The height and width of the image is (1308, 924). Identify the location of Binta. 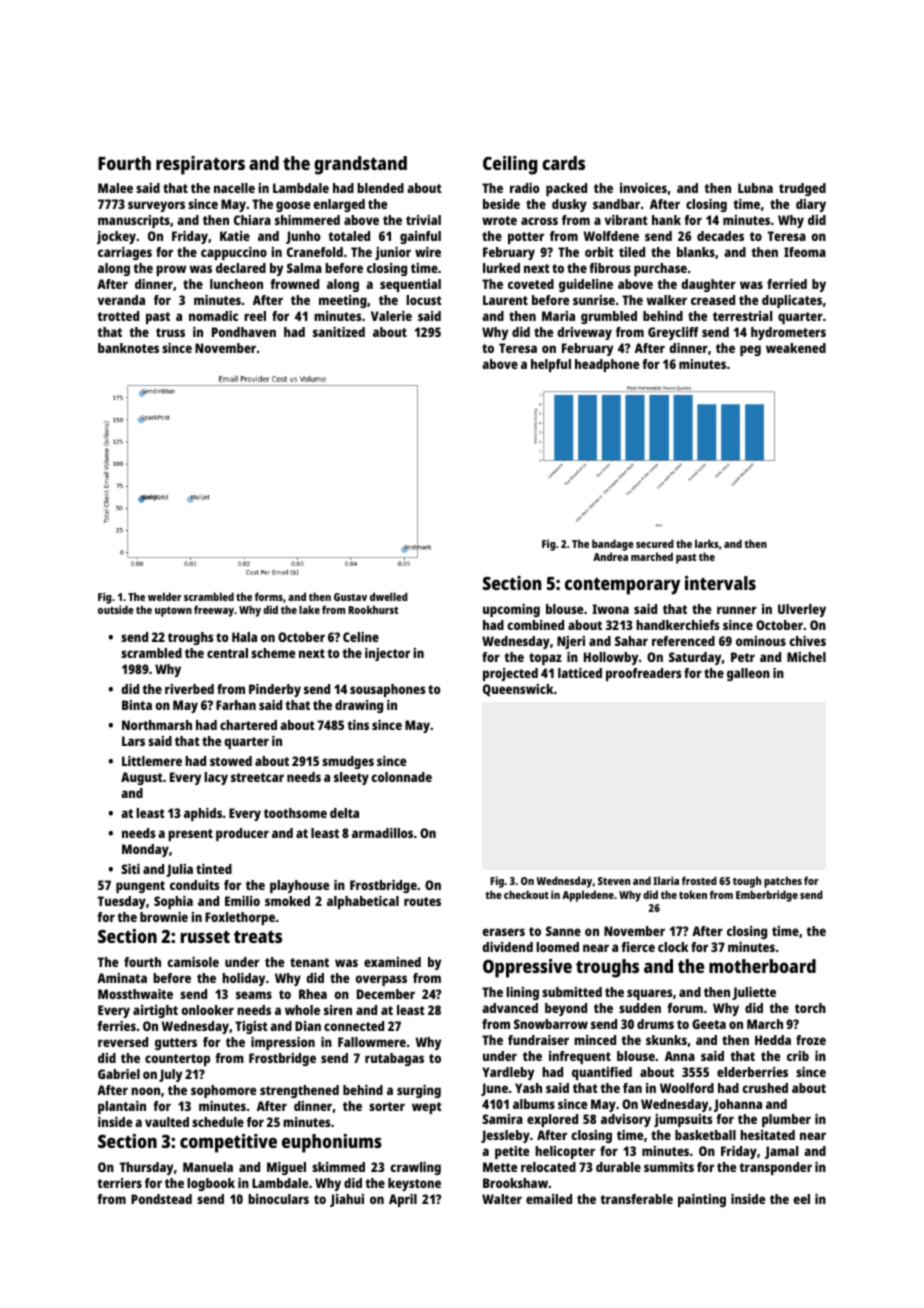
(137, 705).
